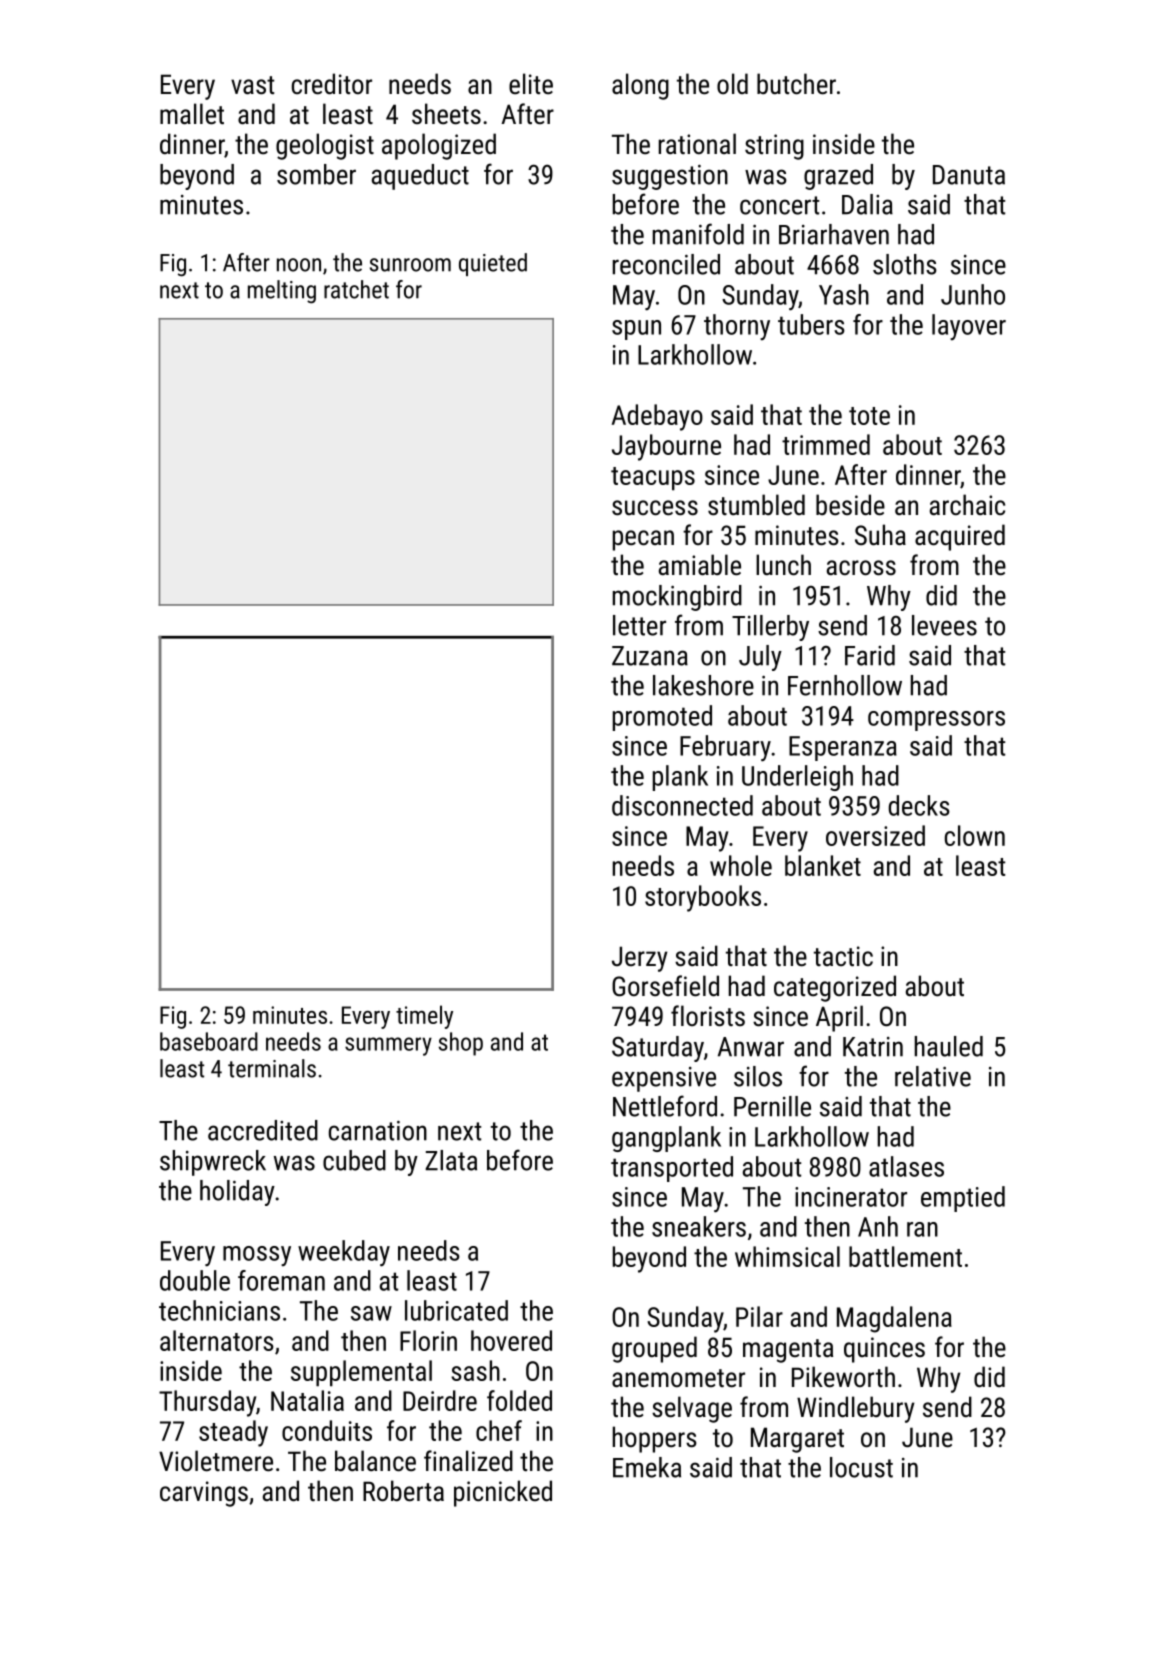 This page has height=1654, width=1165. I want to click on grazed, so click(838, 177).
